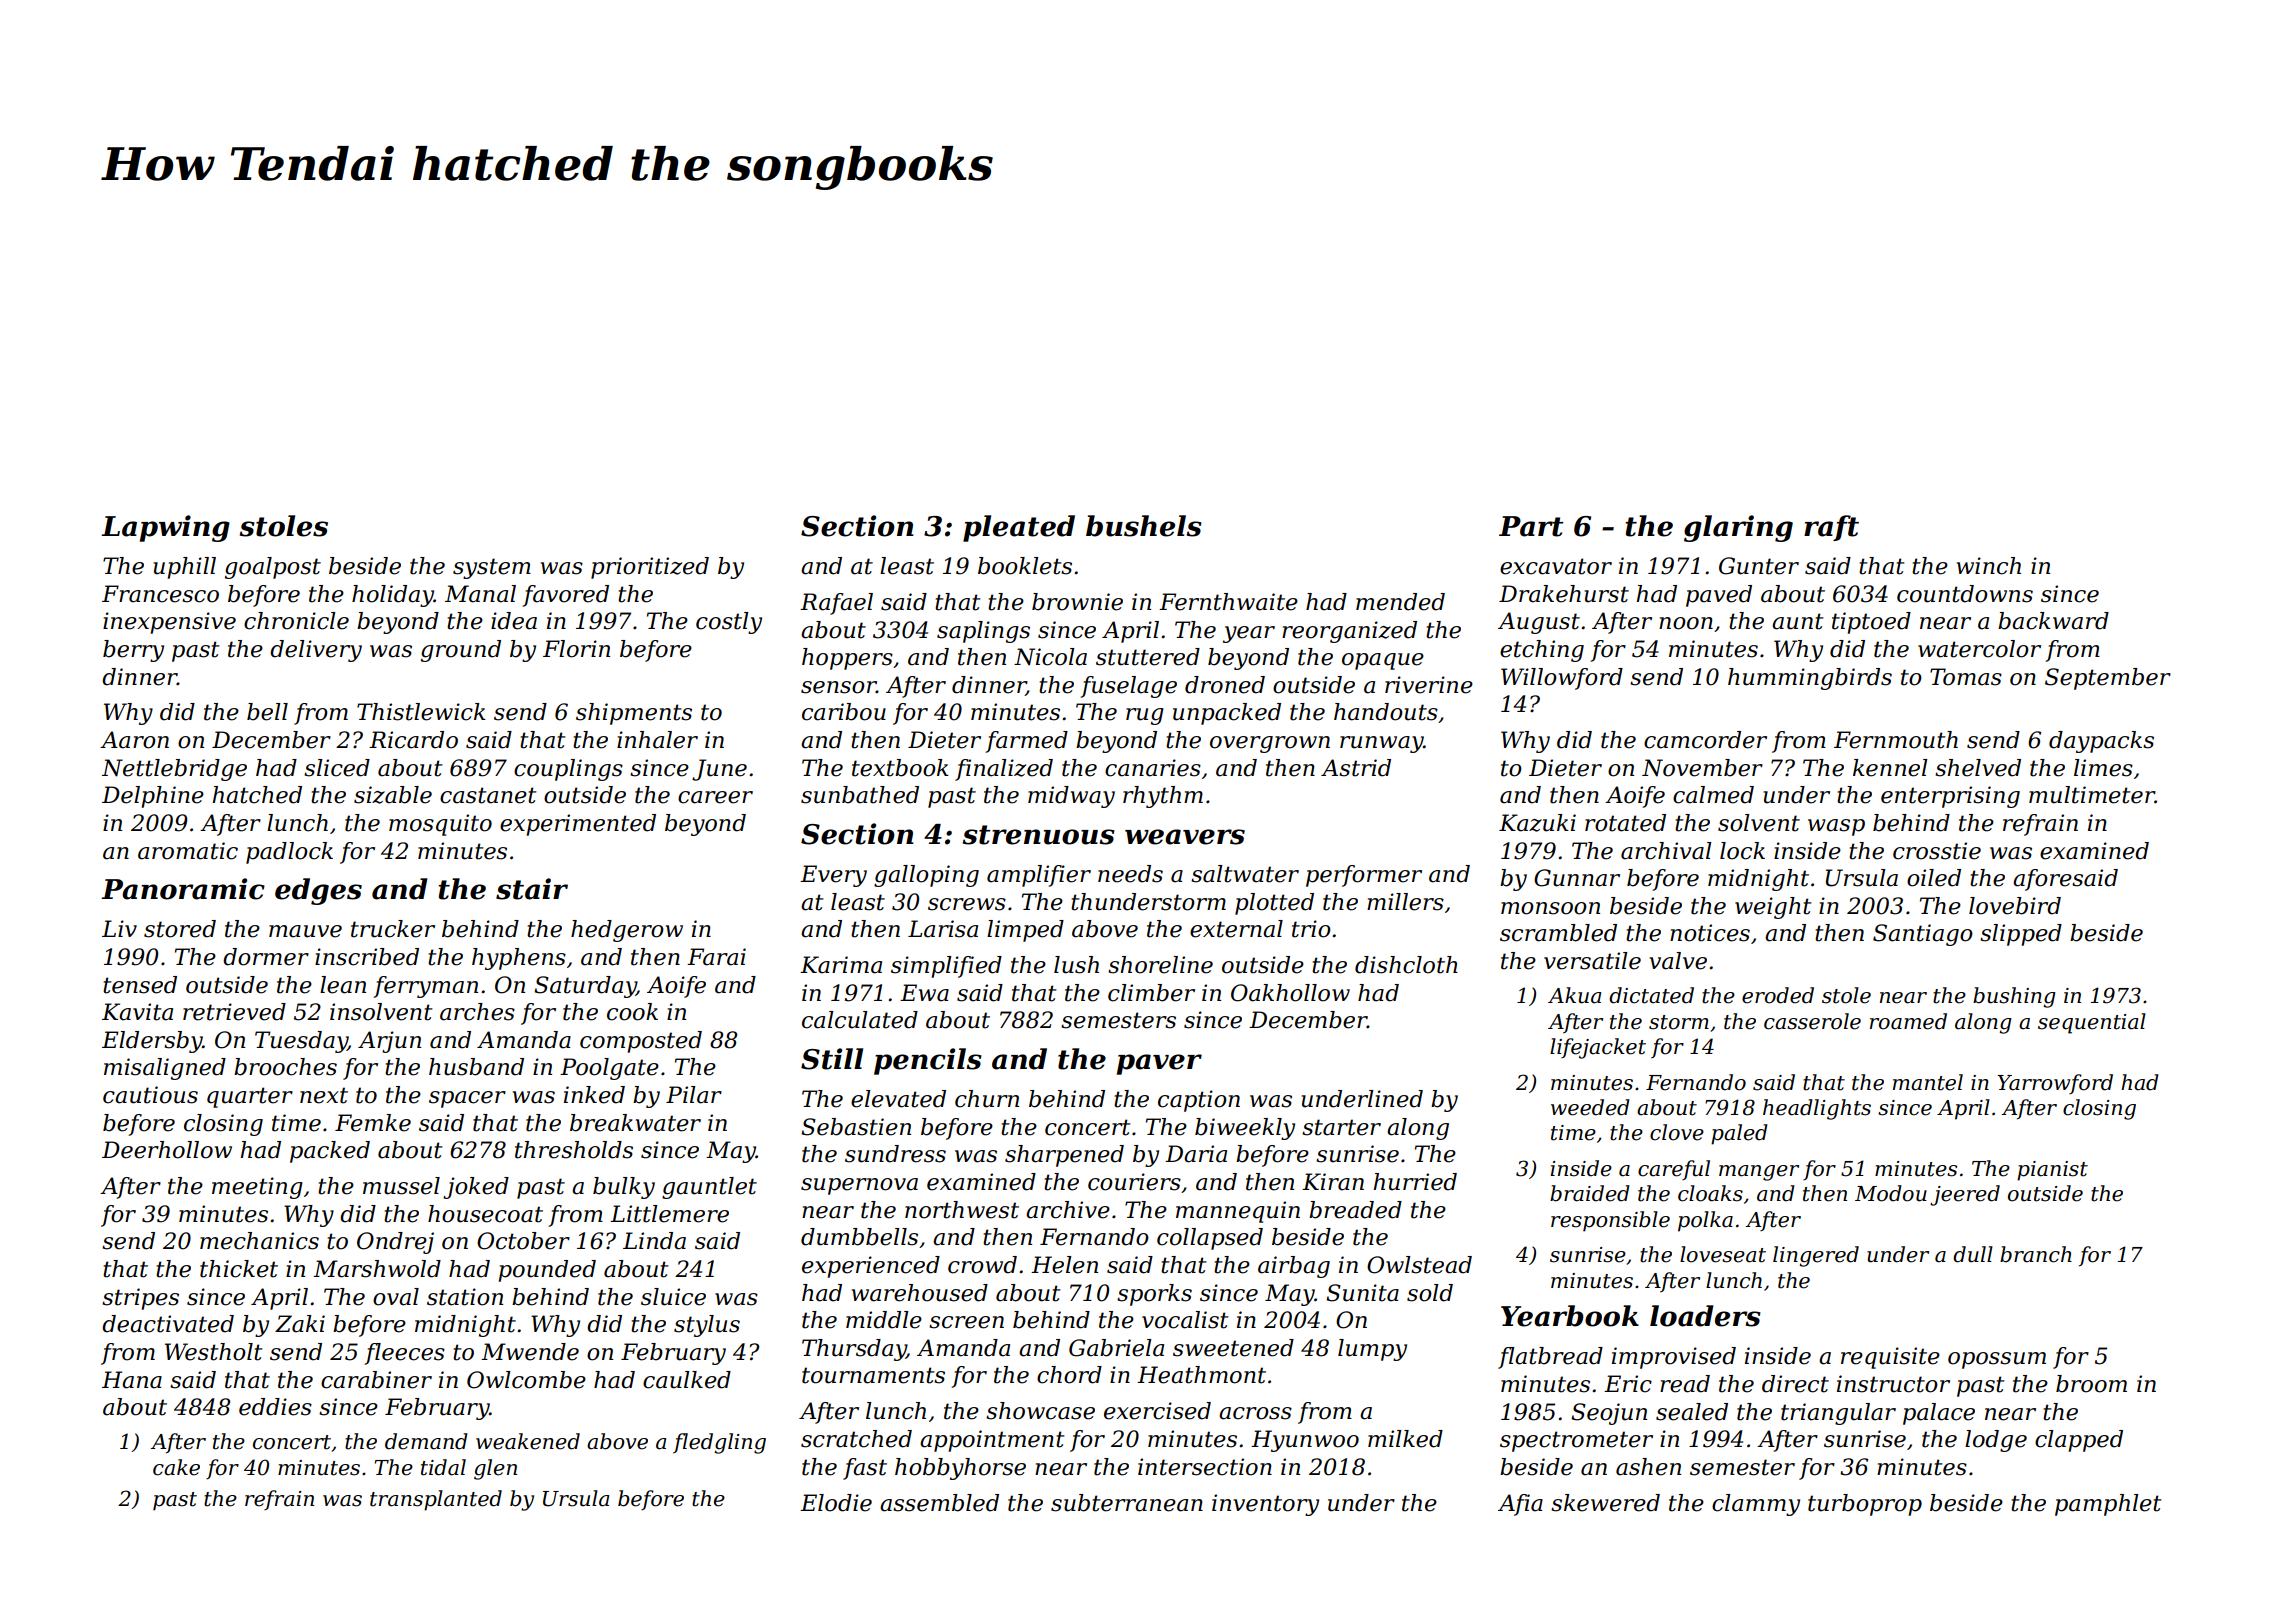 The width and height of the document is (2275, 1609). What do you see at coordinates (174, 770) in the document?
I see `Nettlebridge` at bounding box center [174, 770].
